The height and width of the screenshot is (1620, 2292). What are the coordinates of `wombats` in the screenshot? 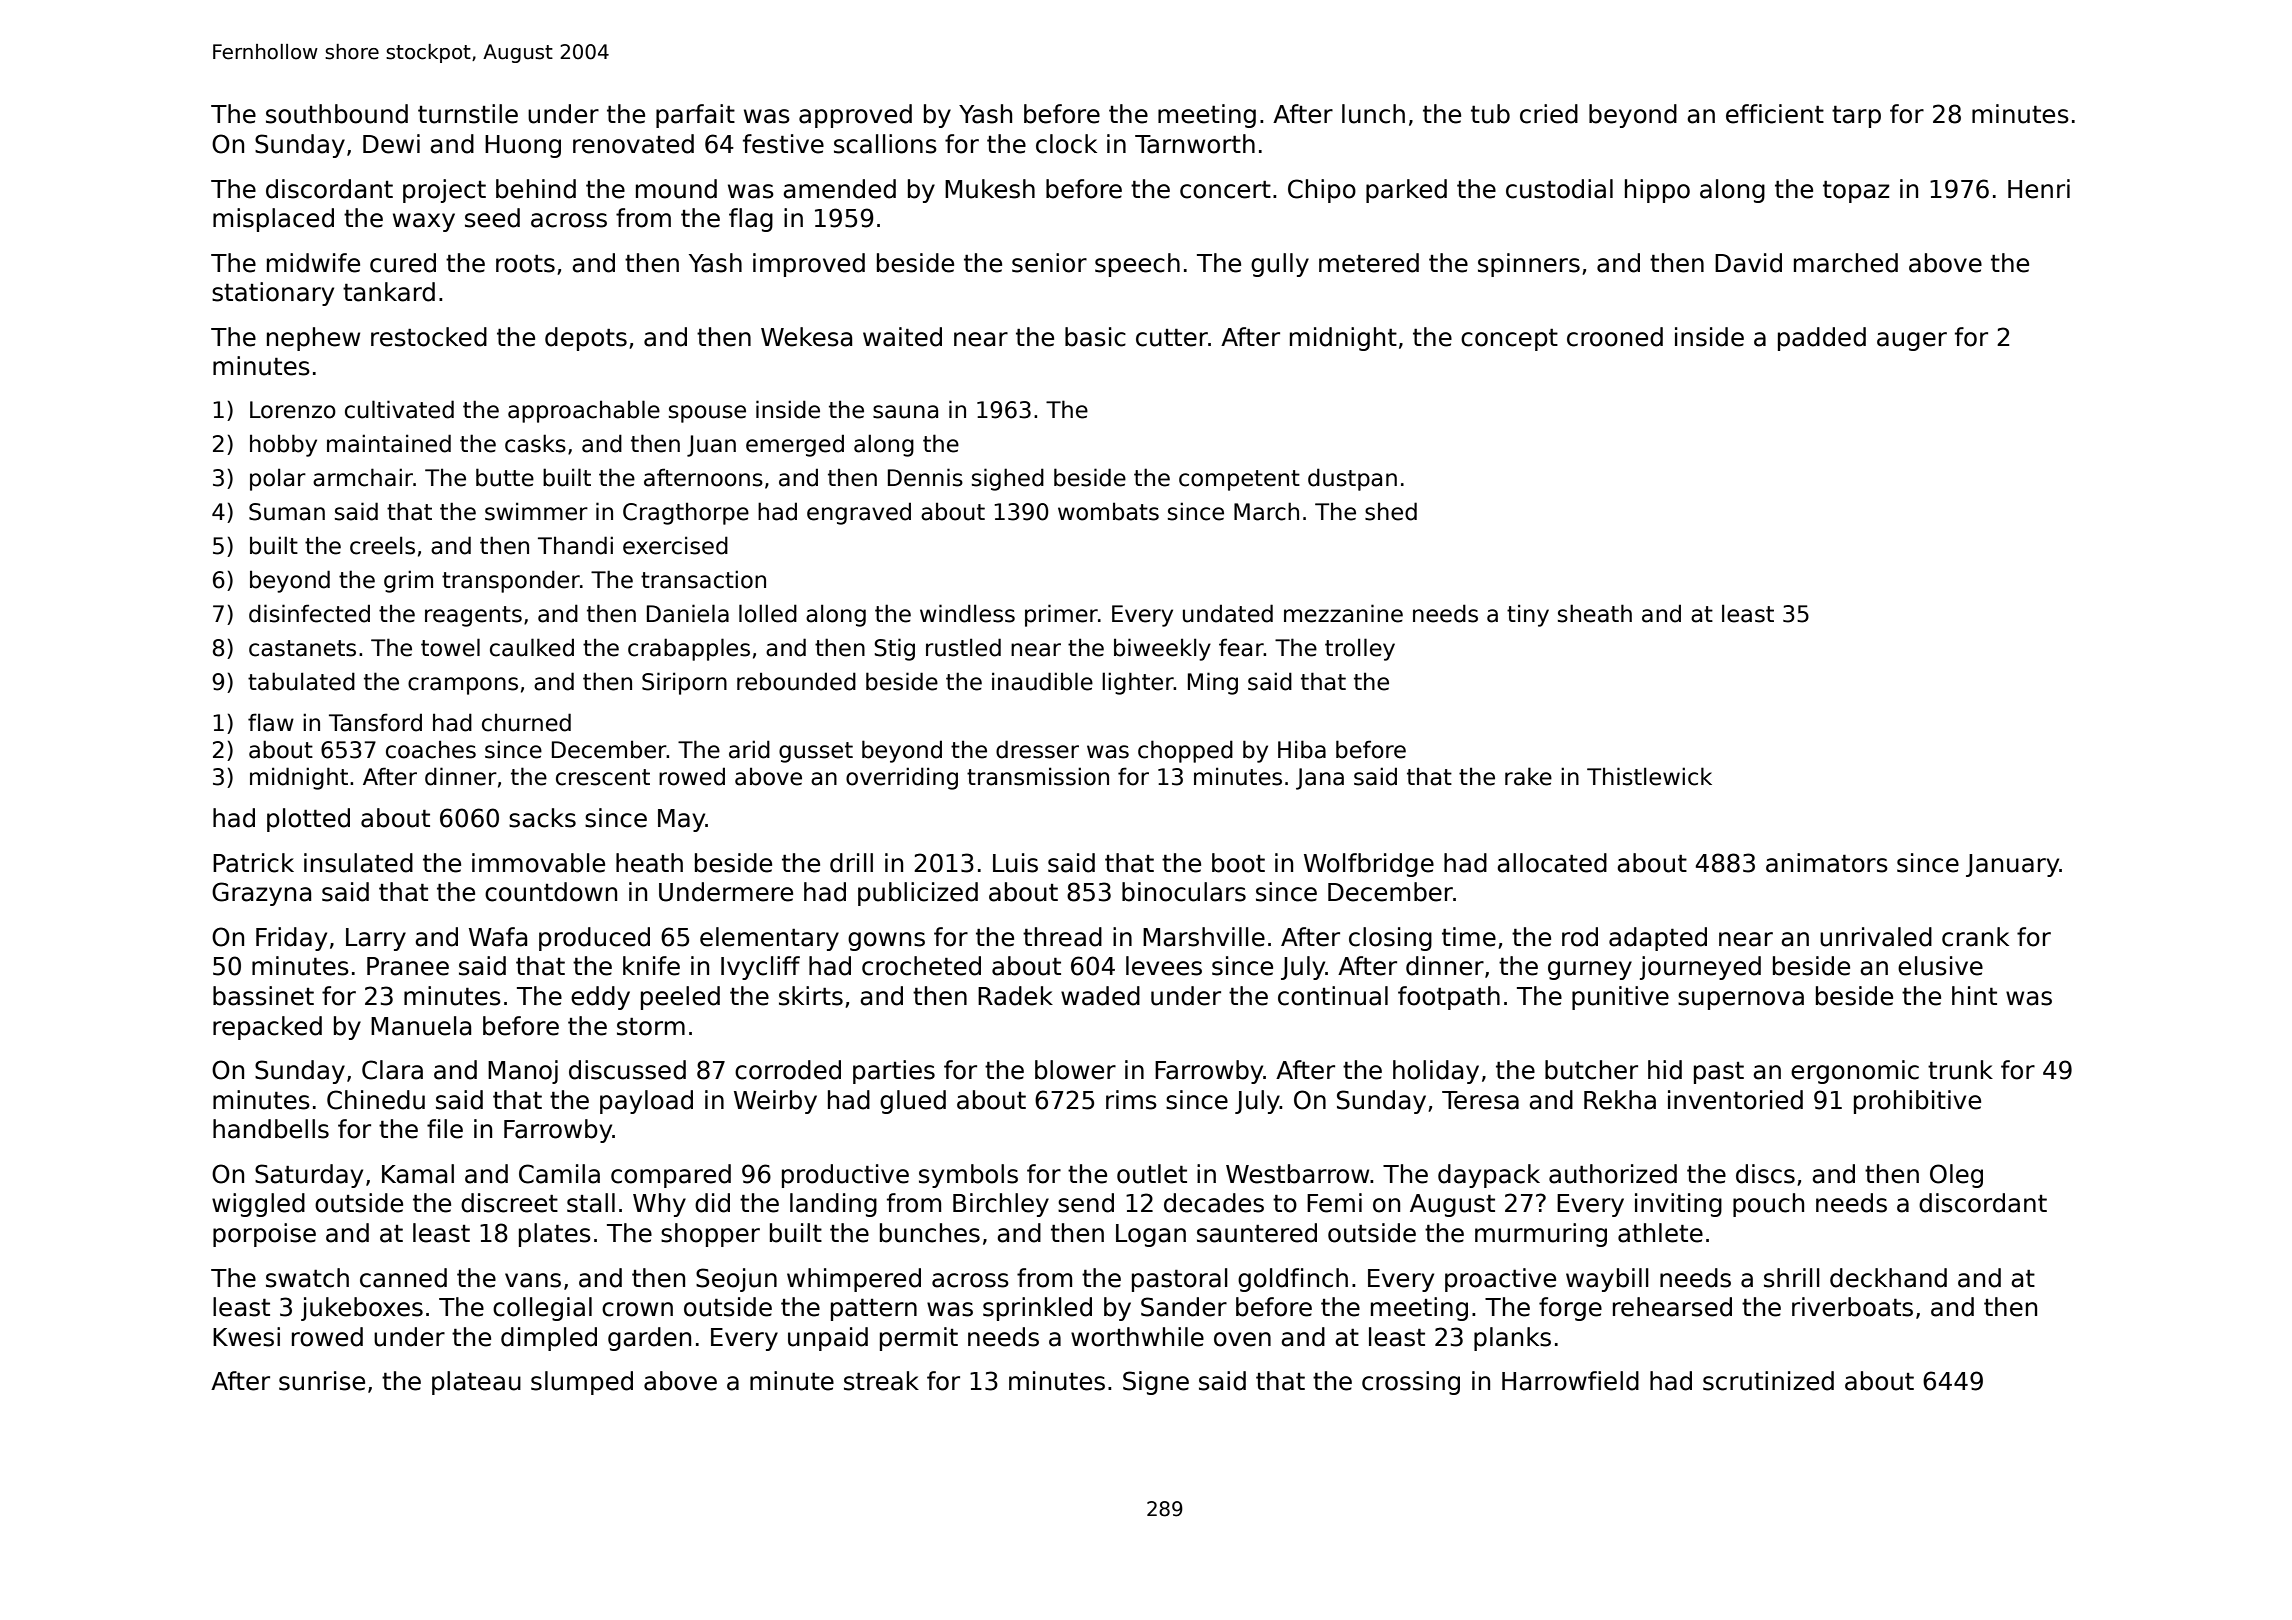 It's located at (1108, 511).
